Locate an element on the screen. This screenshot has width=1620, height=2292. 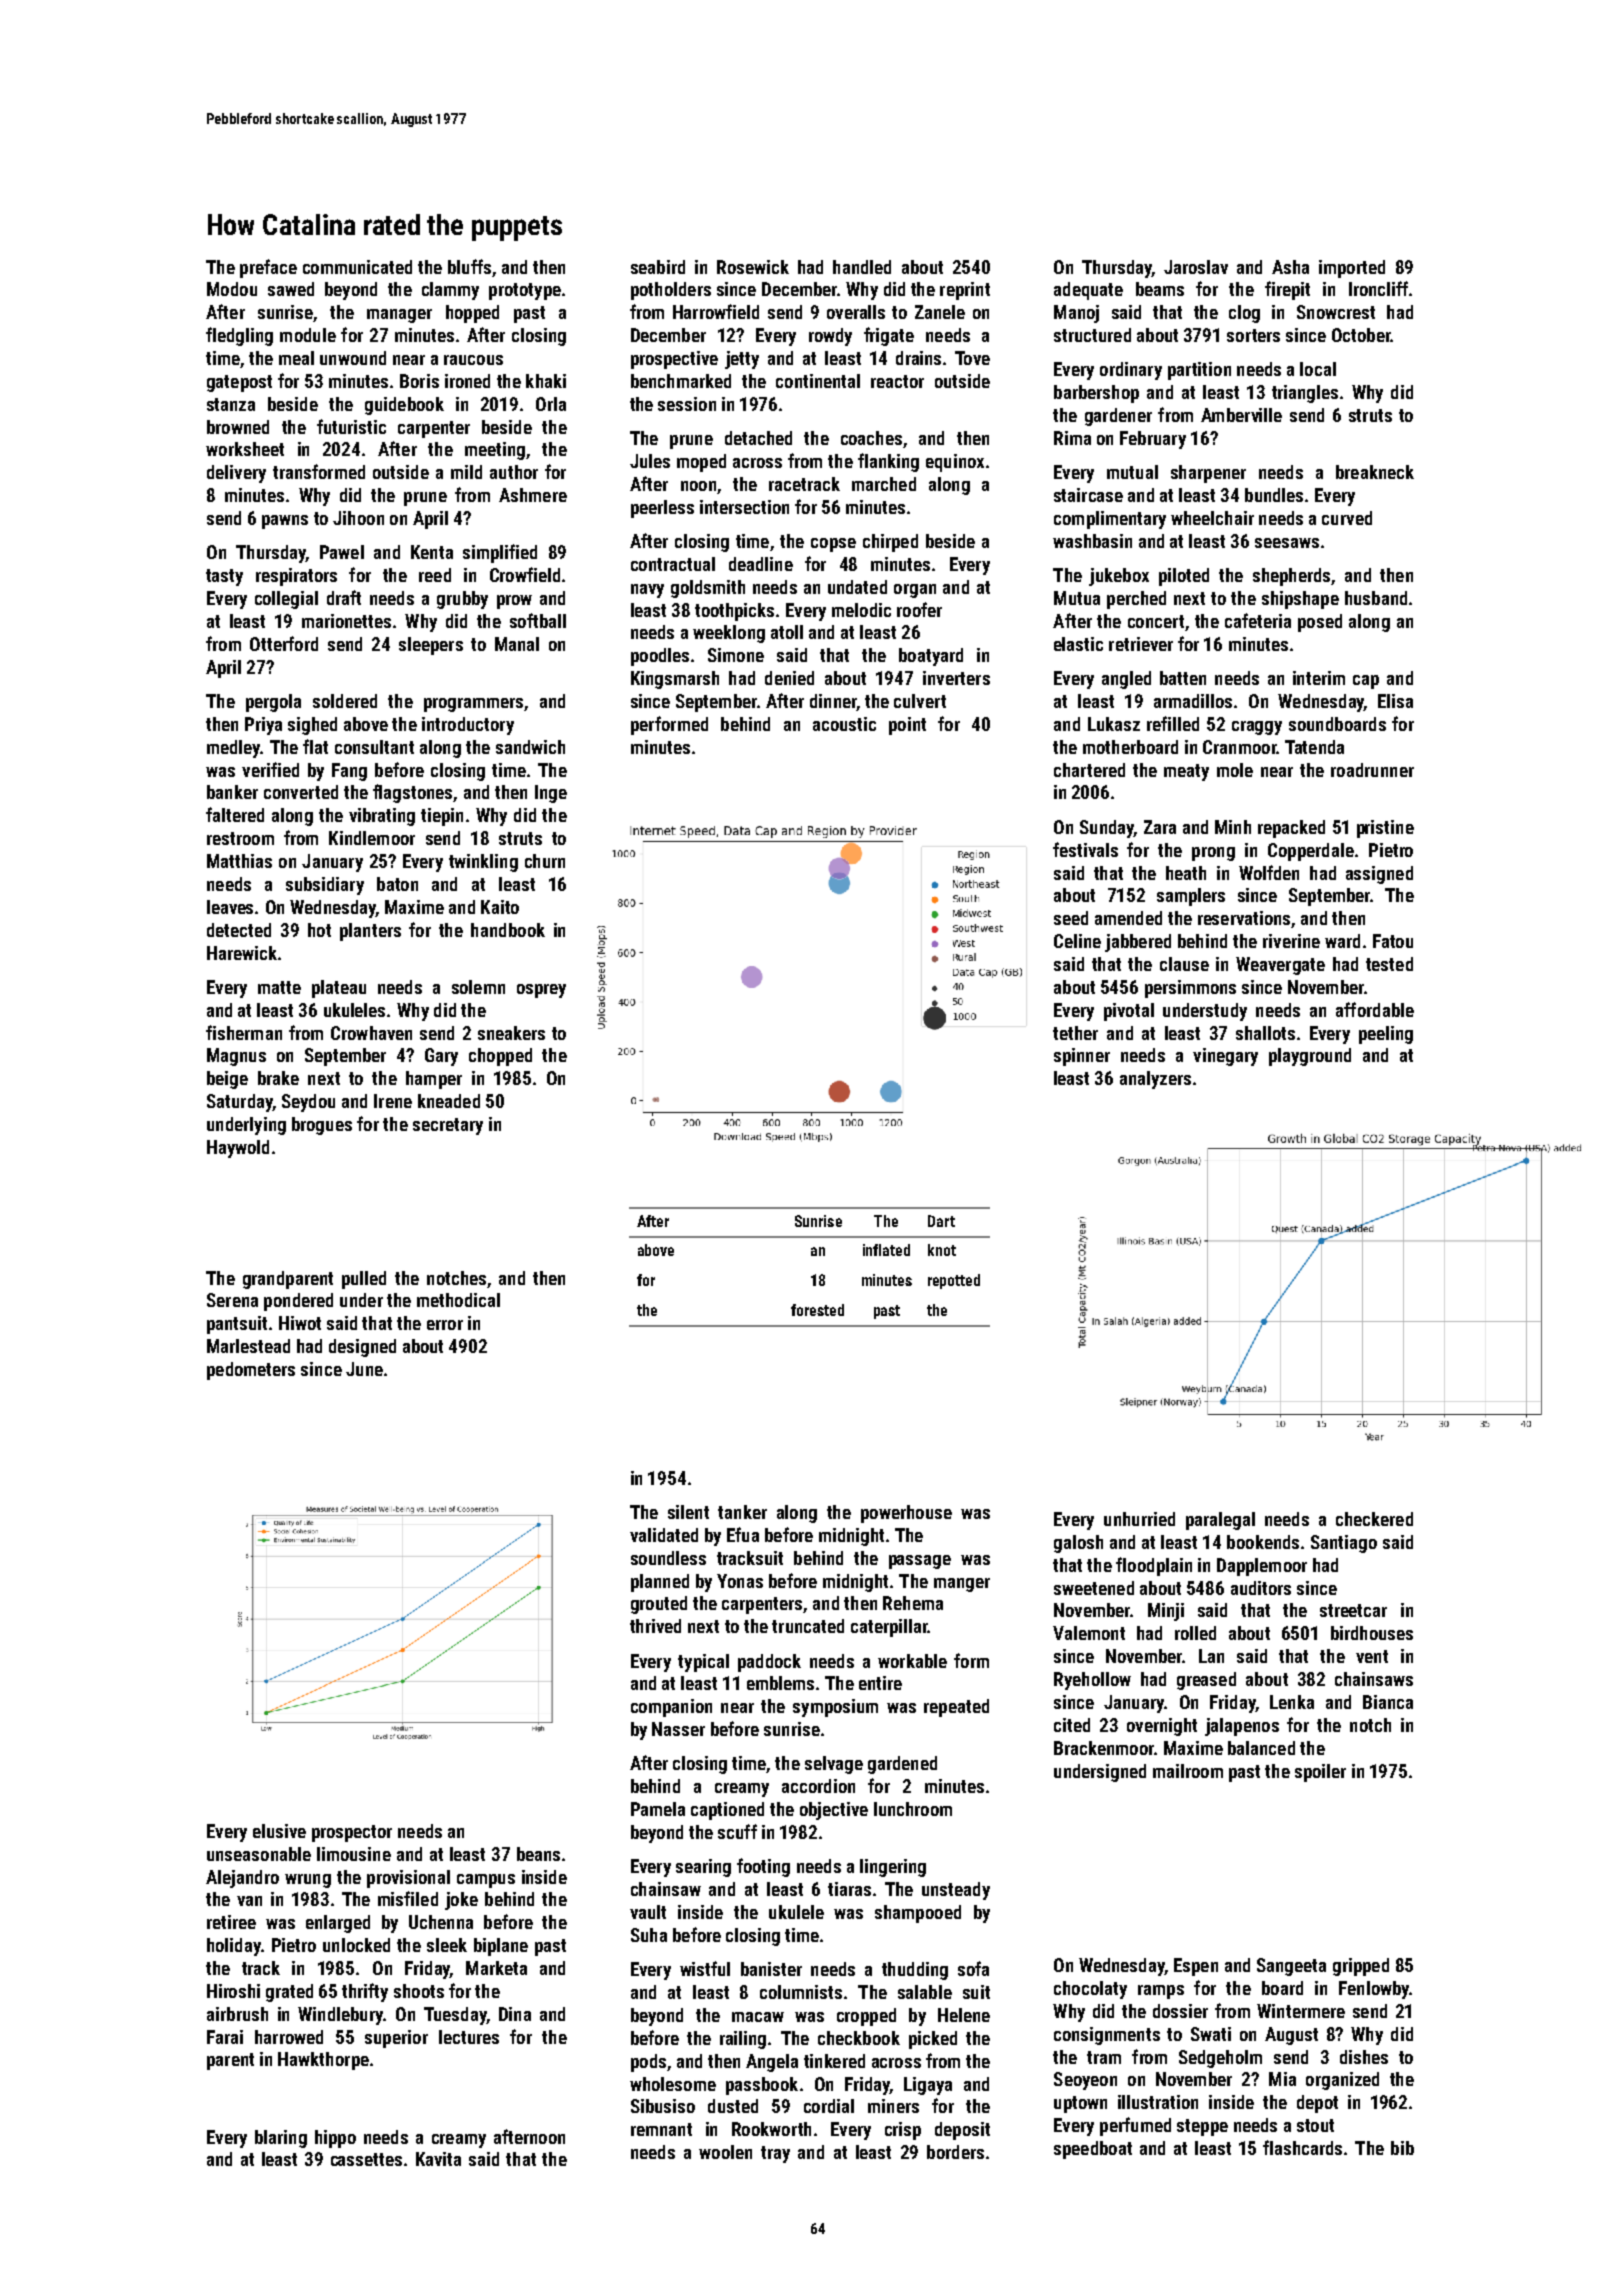
footing is located at coordinates (763, 1867).
